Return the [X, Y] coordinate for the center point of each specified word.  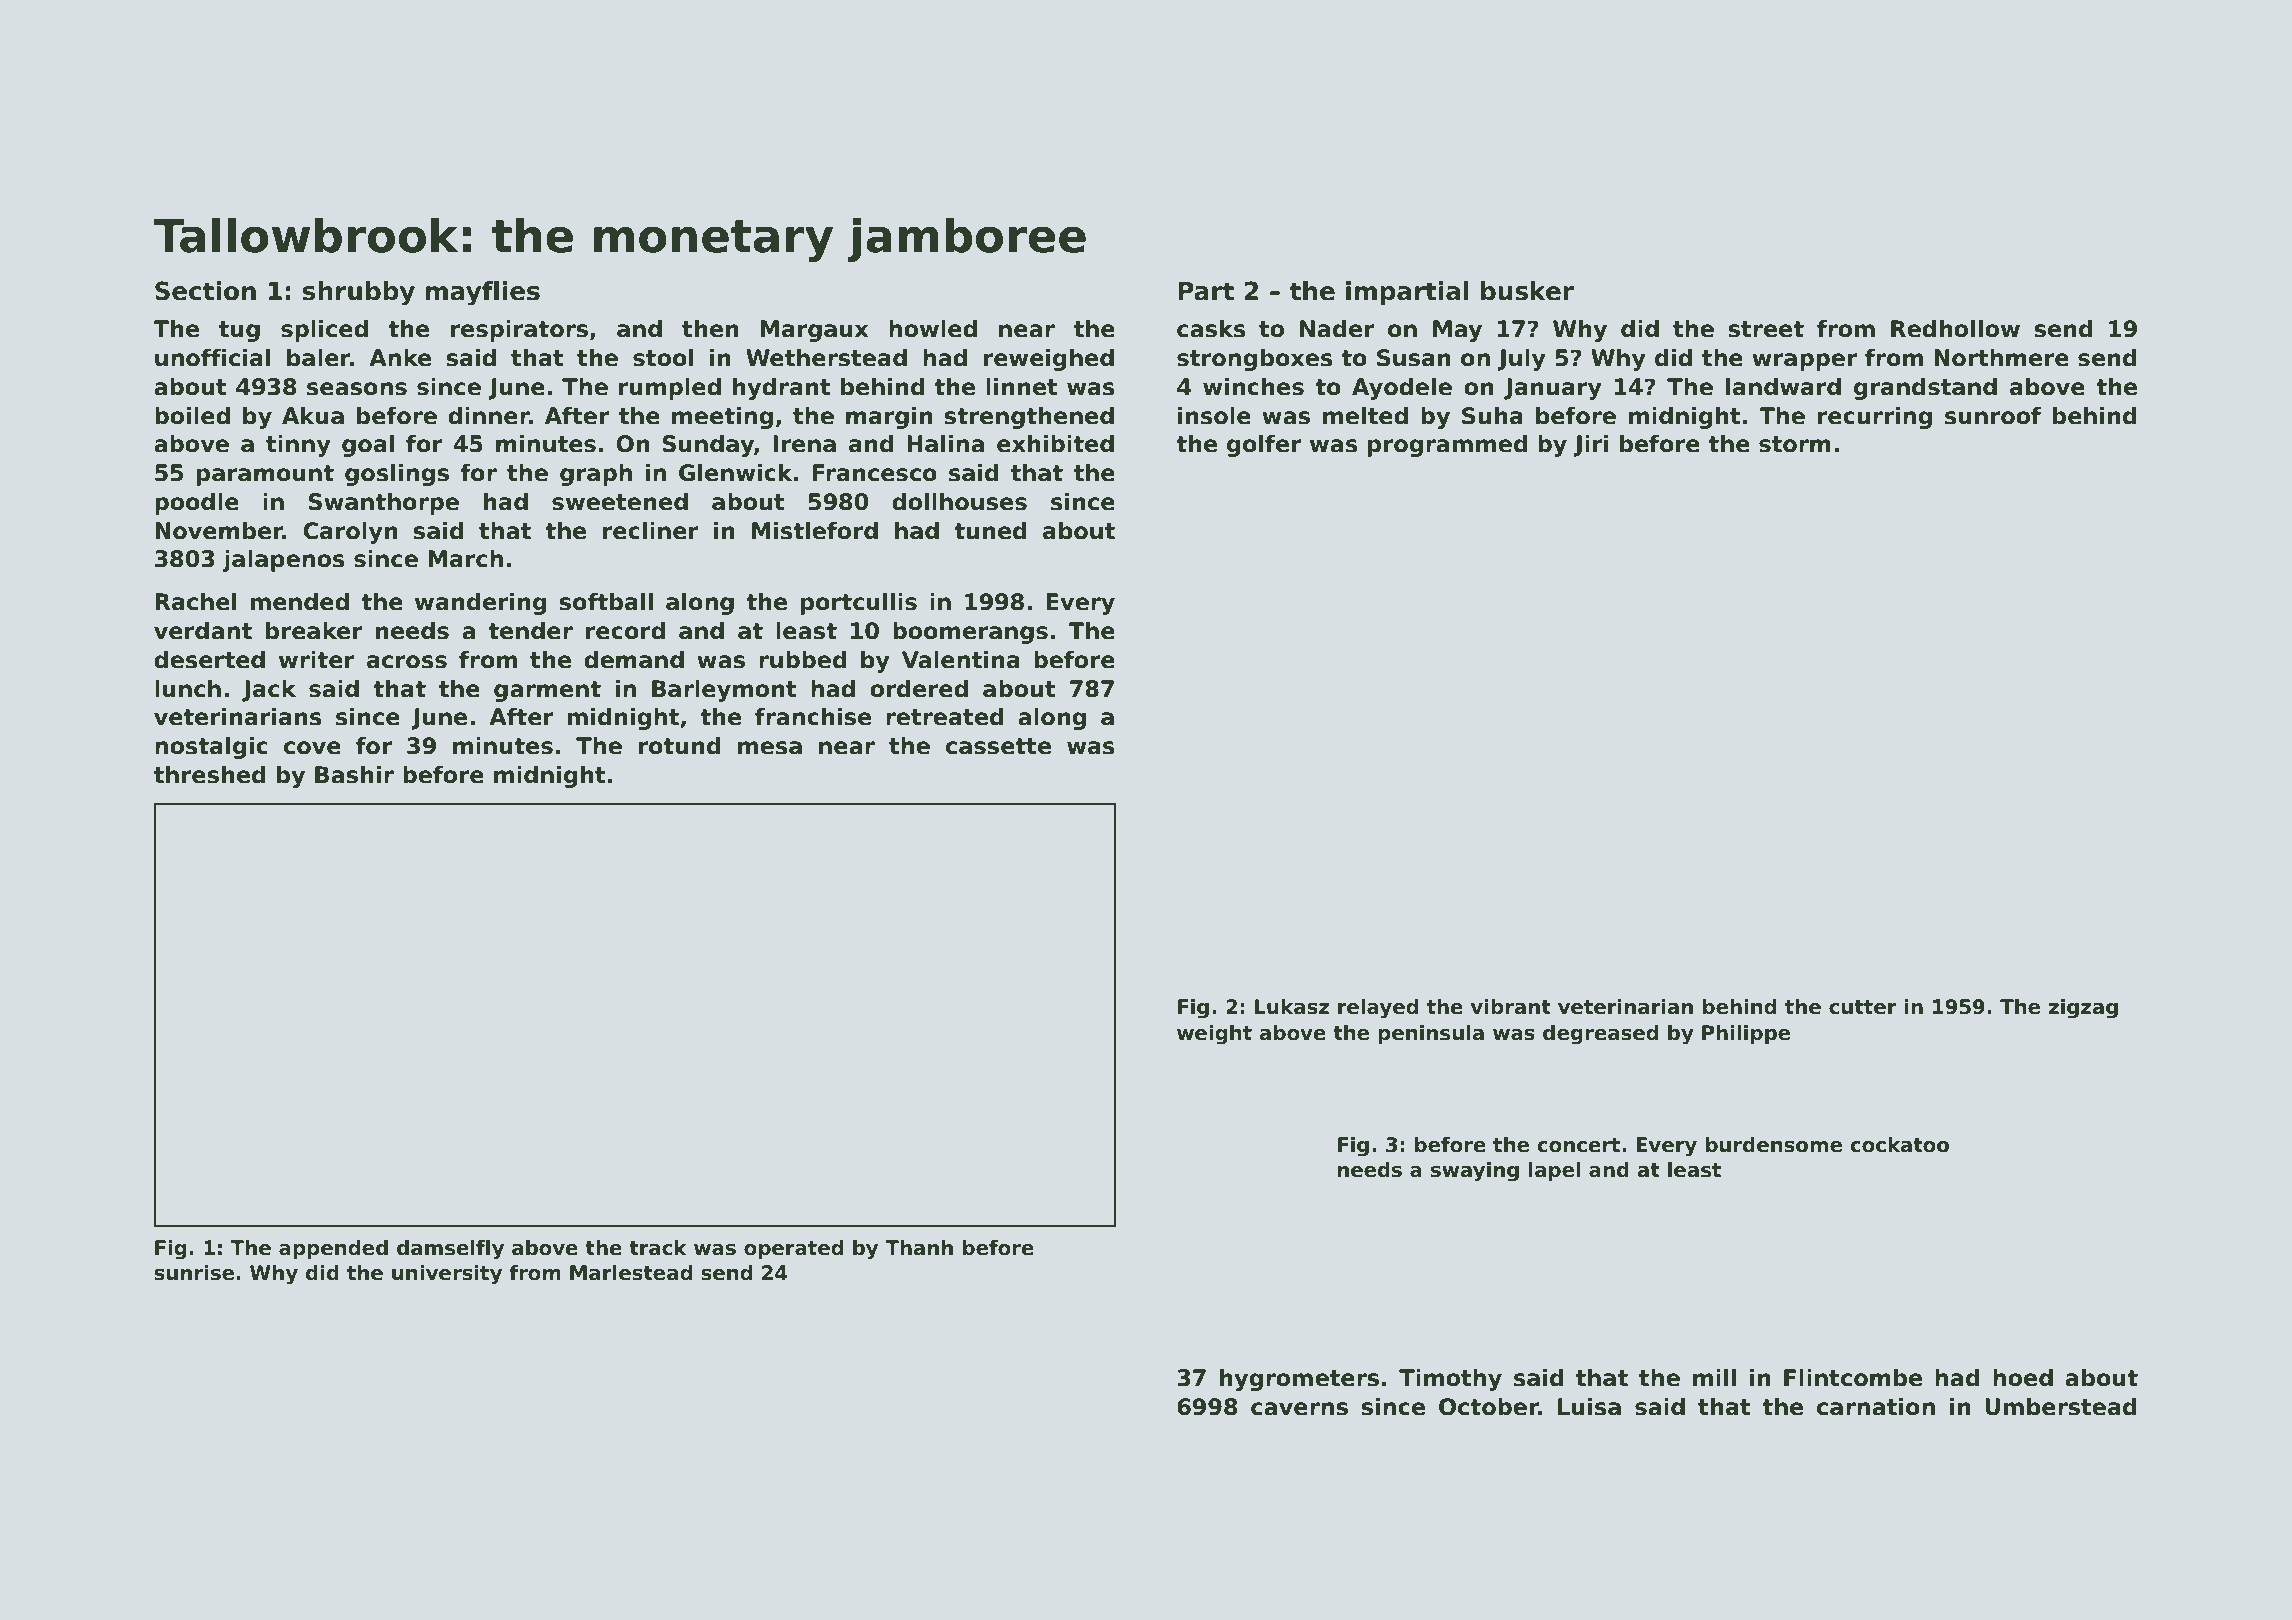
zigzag [2083, 1009]
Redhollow [1955, 329]
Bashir [354, 775]
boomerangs [970, 633]
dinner [488, 416]
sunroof [1993, 416]
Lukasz [1292, 1007]
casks [1211, 329]
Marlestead [631, 1273]
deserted [209, 660]
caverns [1299, 1409]
